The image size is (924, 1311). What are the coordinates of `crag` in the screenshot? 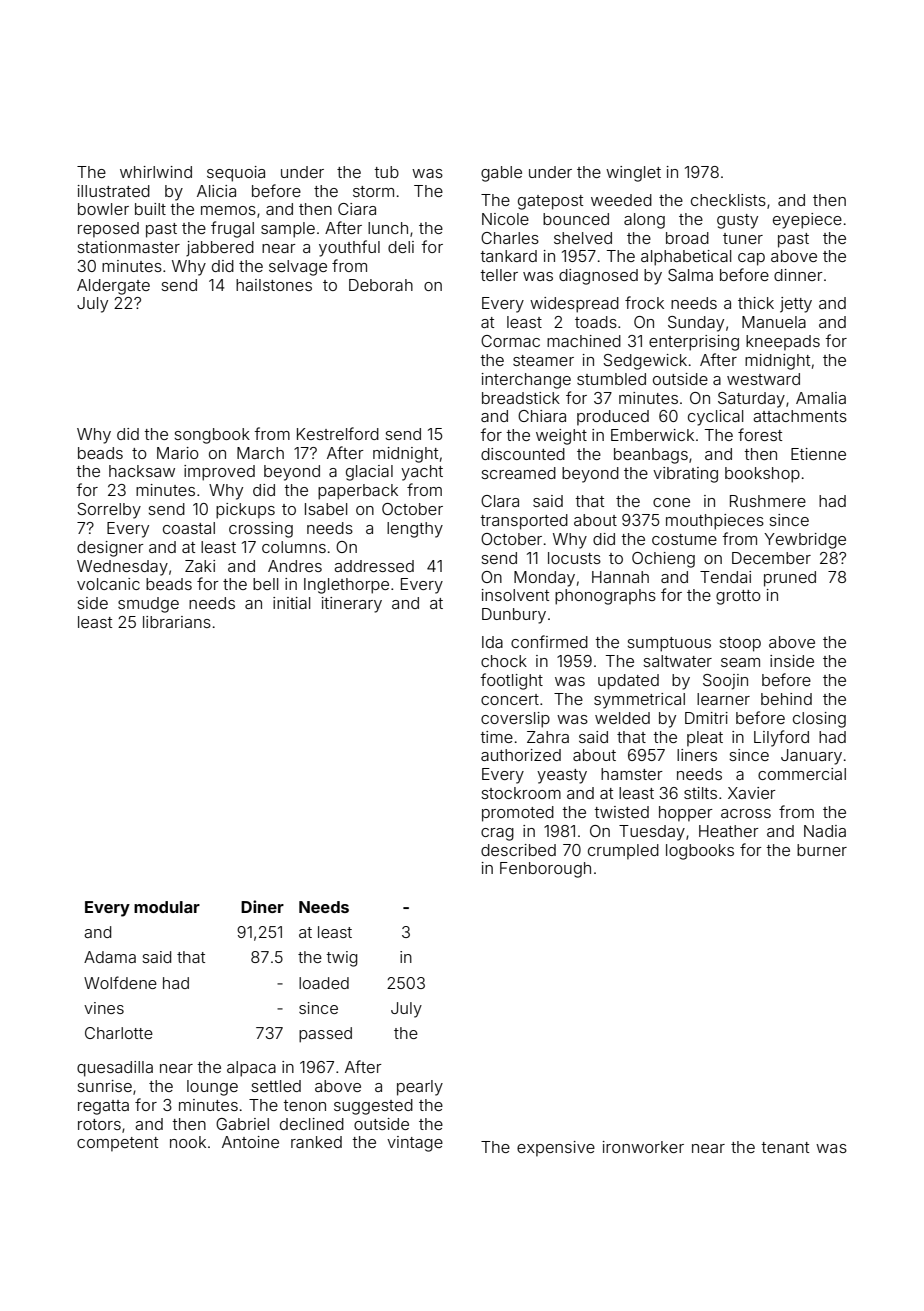 It's located at (497, 834).
